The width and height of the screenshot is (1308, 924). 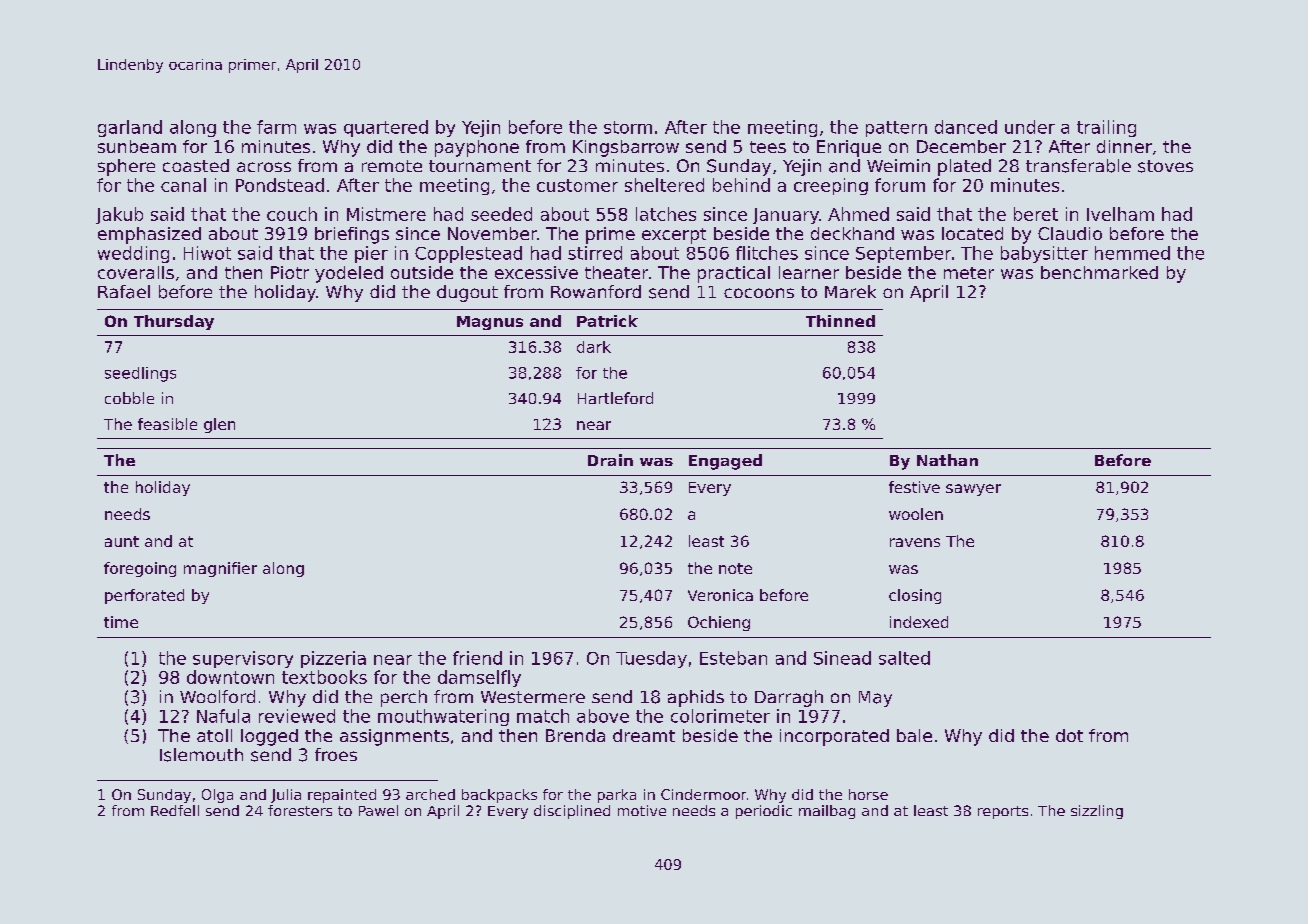 I want to click on aunt, so click(x=122, y=541).
